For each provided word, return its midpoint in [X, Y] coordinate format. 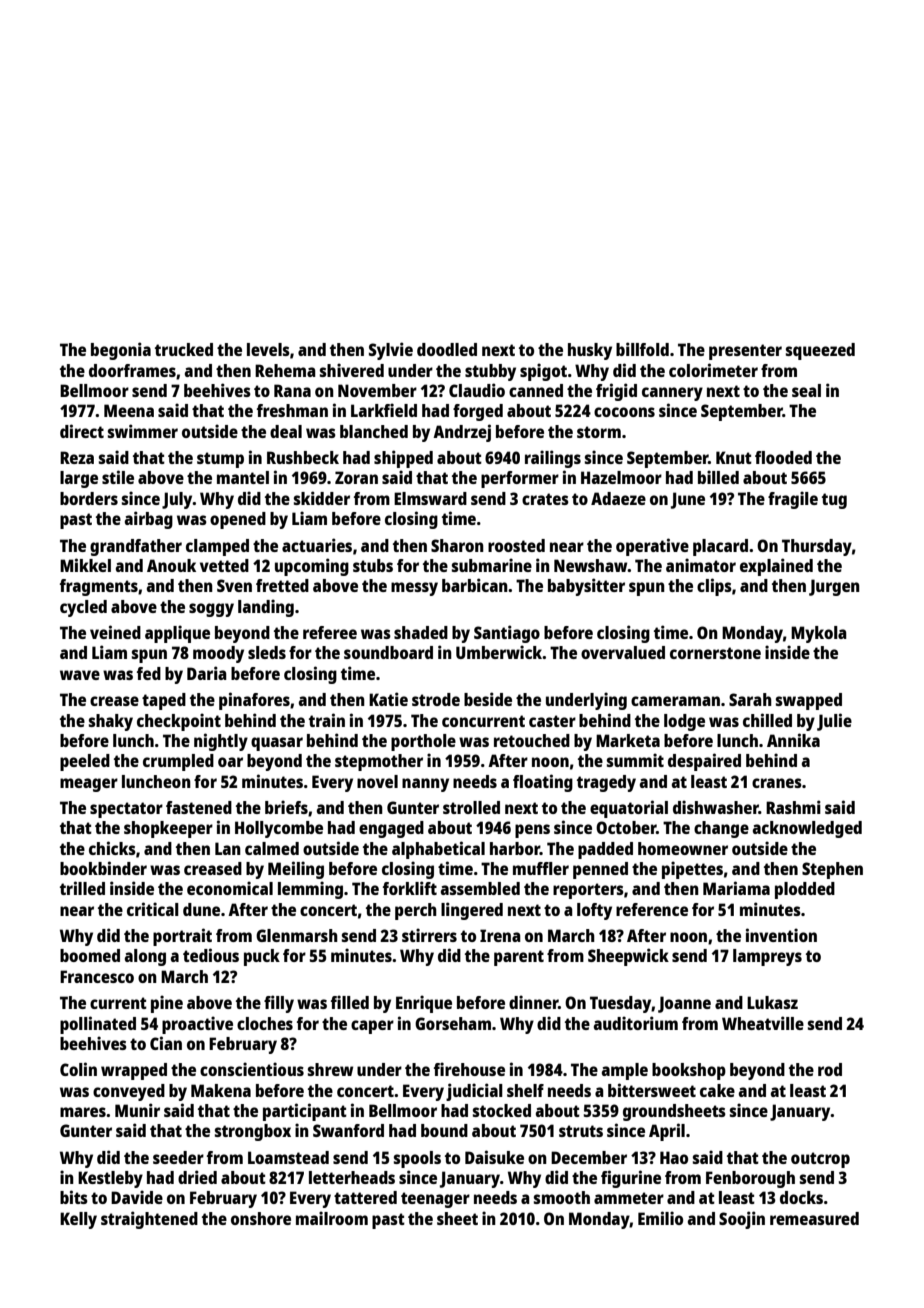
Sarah [750, 699]
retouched [532, 740]
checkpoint [179, 722]
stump [220, 460]
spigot [543, 372]
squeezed [820, 351]
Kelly [78, 1220]
